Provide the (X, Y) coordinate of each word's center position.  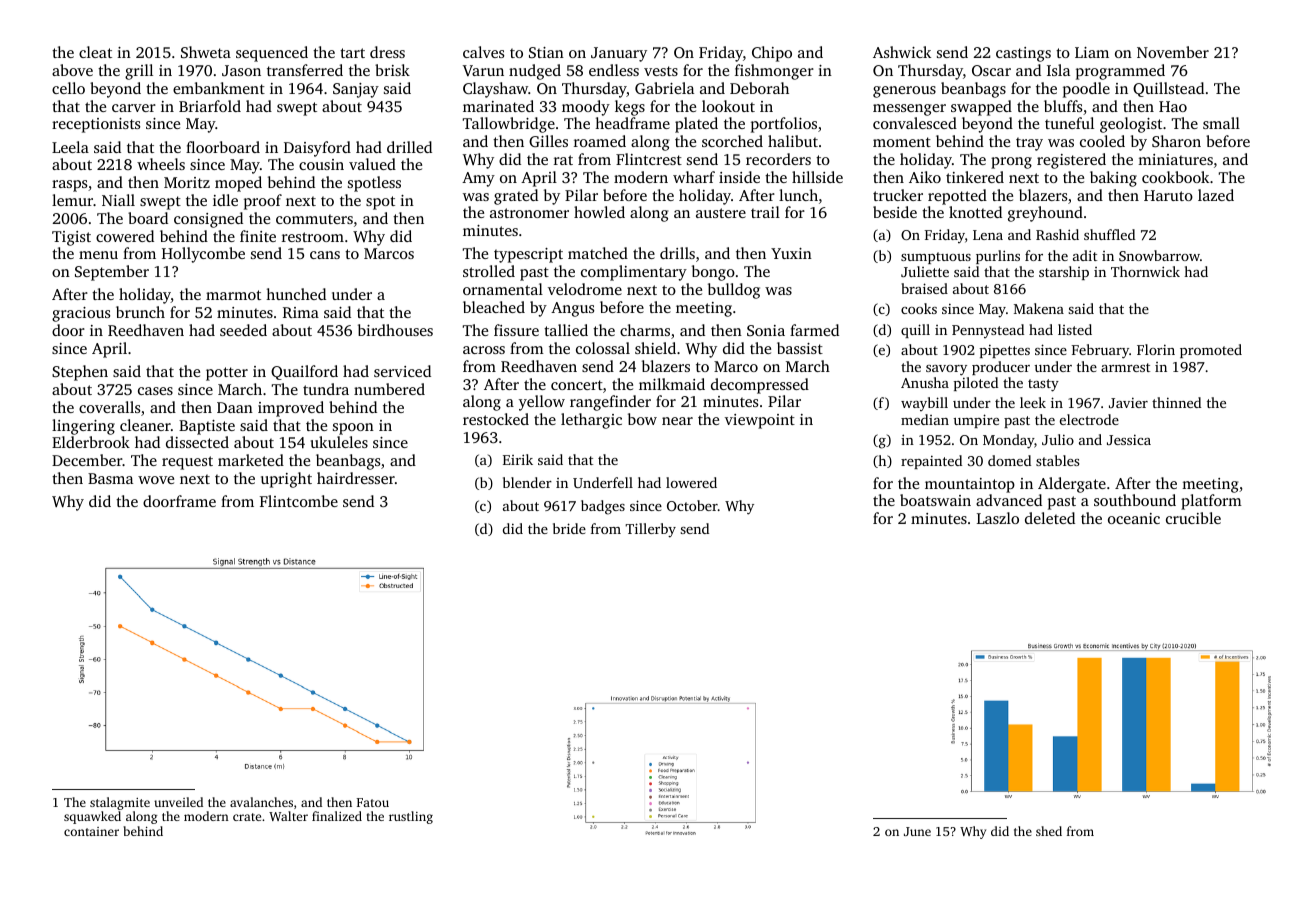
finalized (337, 816)
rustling (411, 817)
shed (1049, 831)
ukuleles (339, 442)
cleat (95, 52)
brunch (140, 312)
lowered (691, 482)
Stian (546, 52)
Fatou (373, 802)
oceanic (1134, 518)
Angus (572, 309)
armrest (1125, 367)
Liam (1092, 52)
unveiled (178, 802)
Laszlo (998, 518)
